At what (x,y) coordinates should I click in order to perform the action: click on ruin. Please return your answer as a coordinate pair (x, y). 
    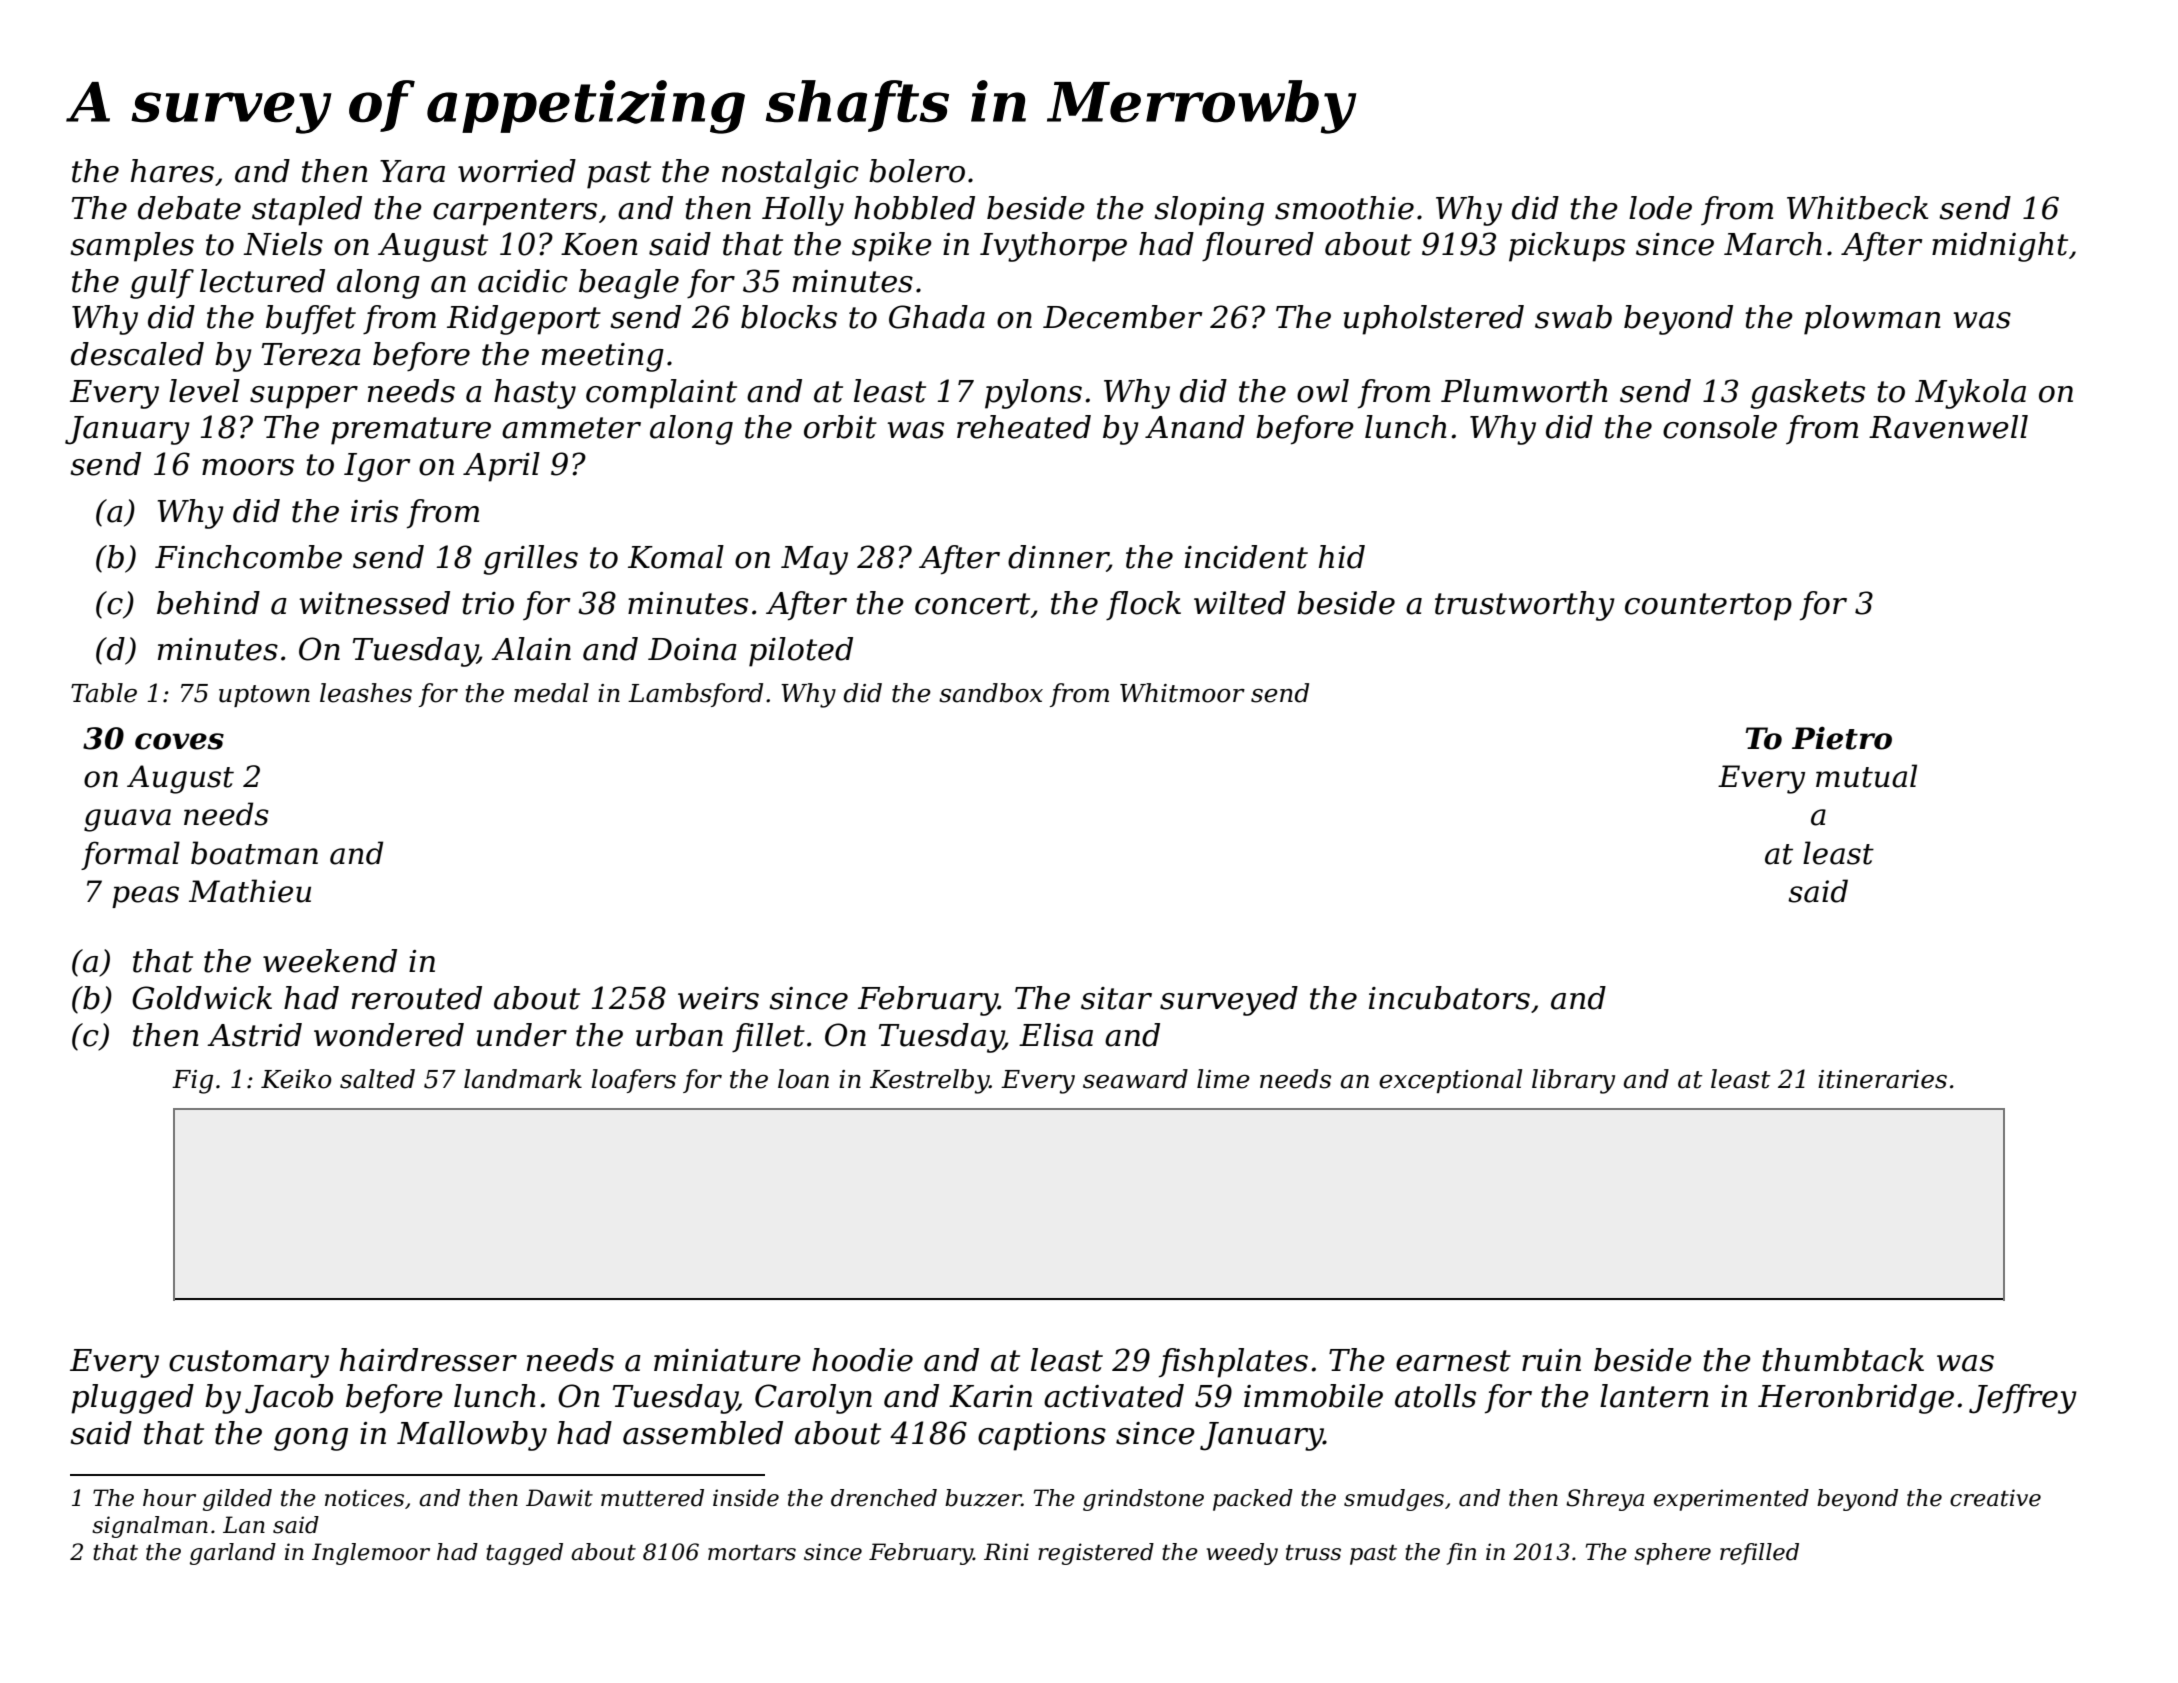
    Looking at the image, I should click on (1551, 1360).
